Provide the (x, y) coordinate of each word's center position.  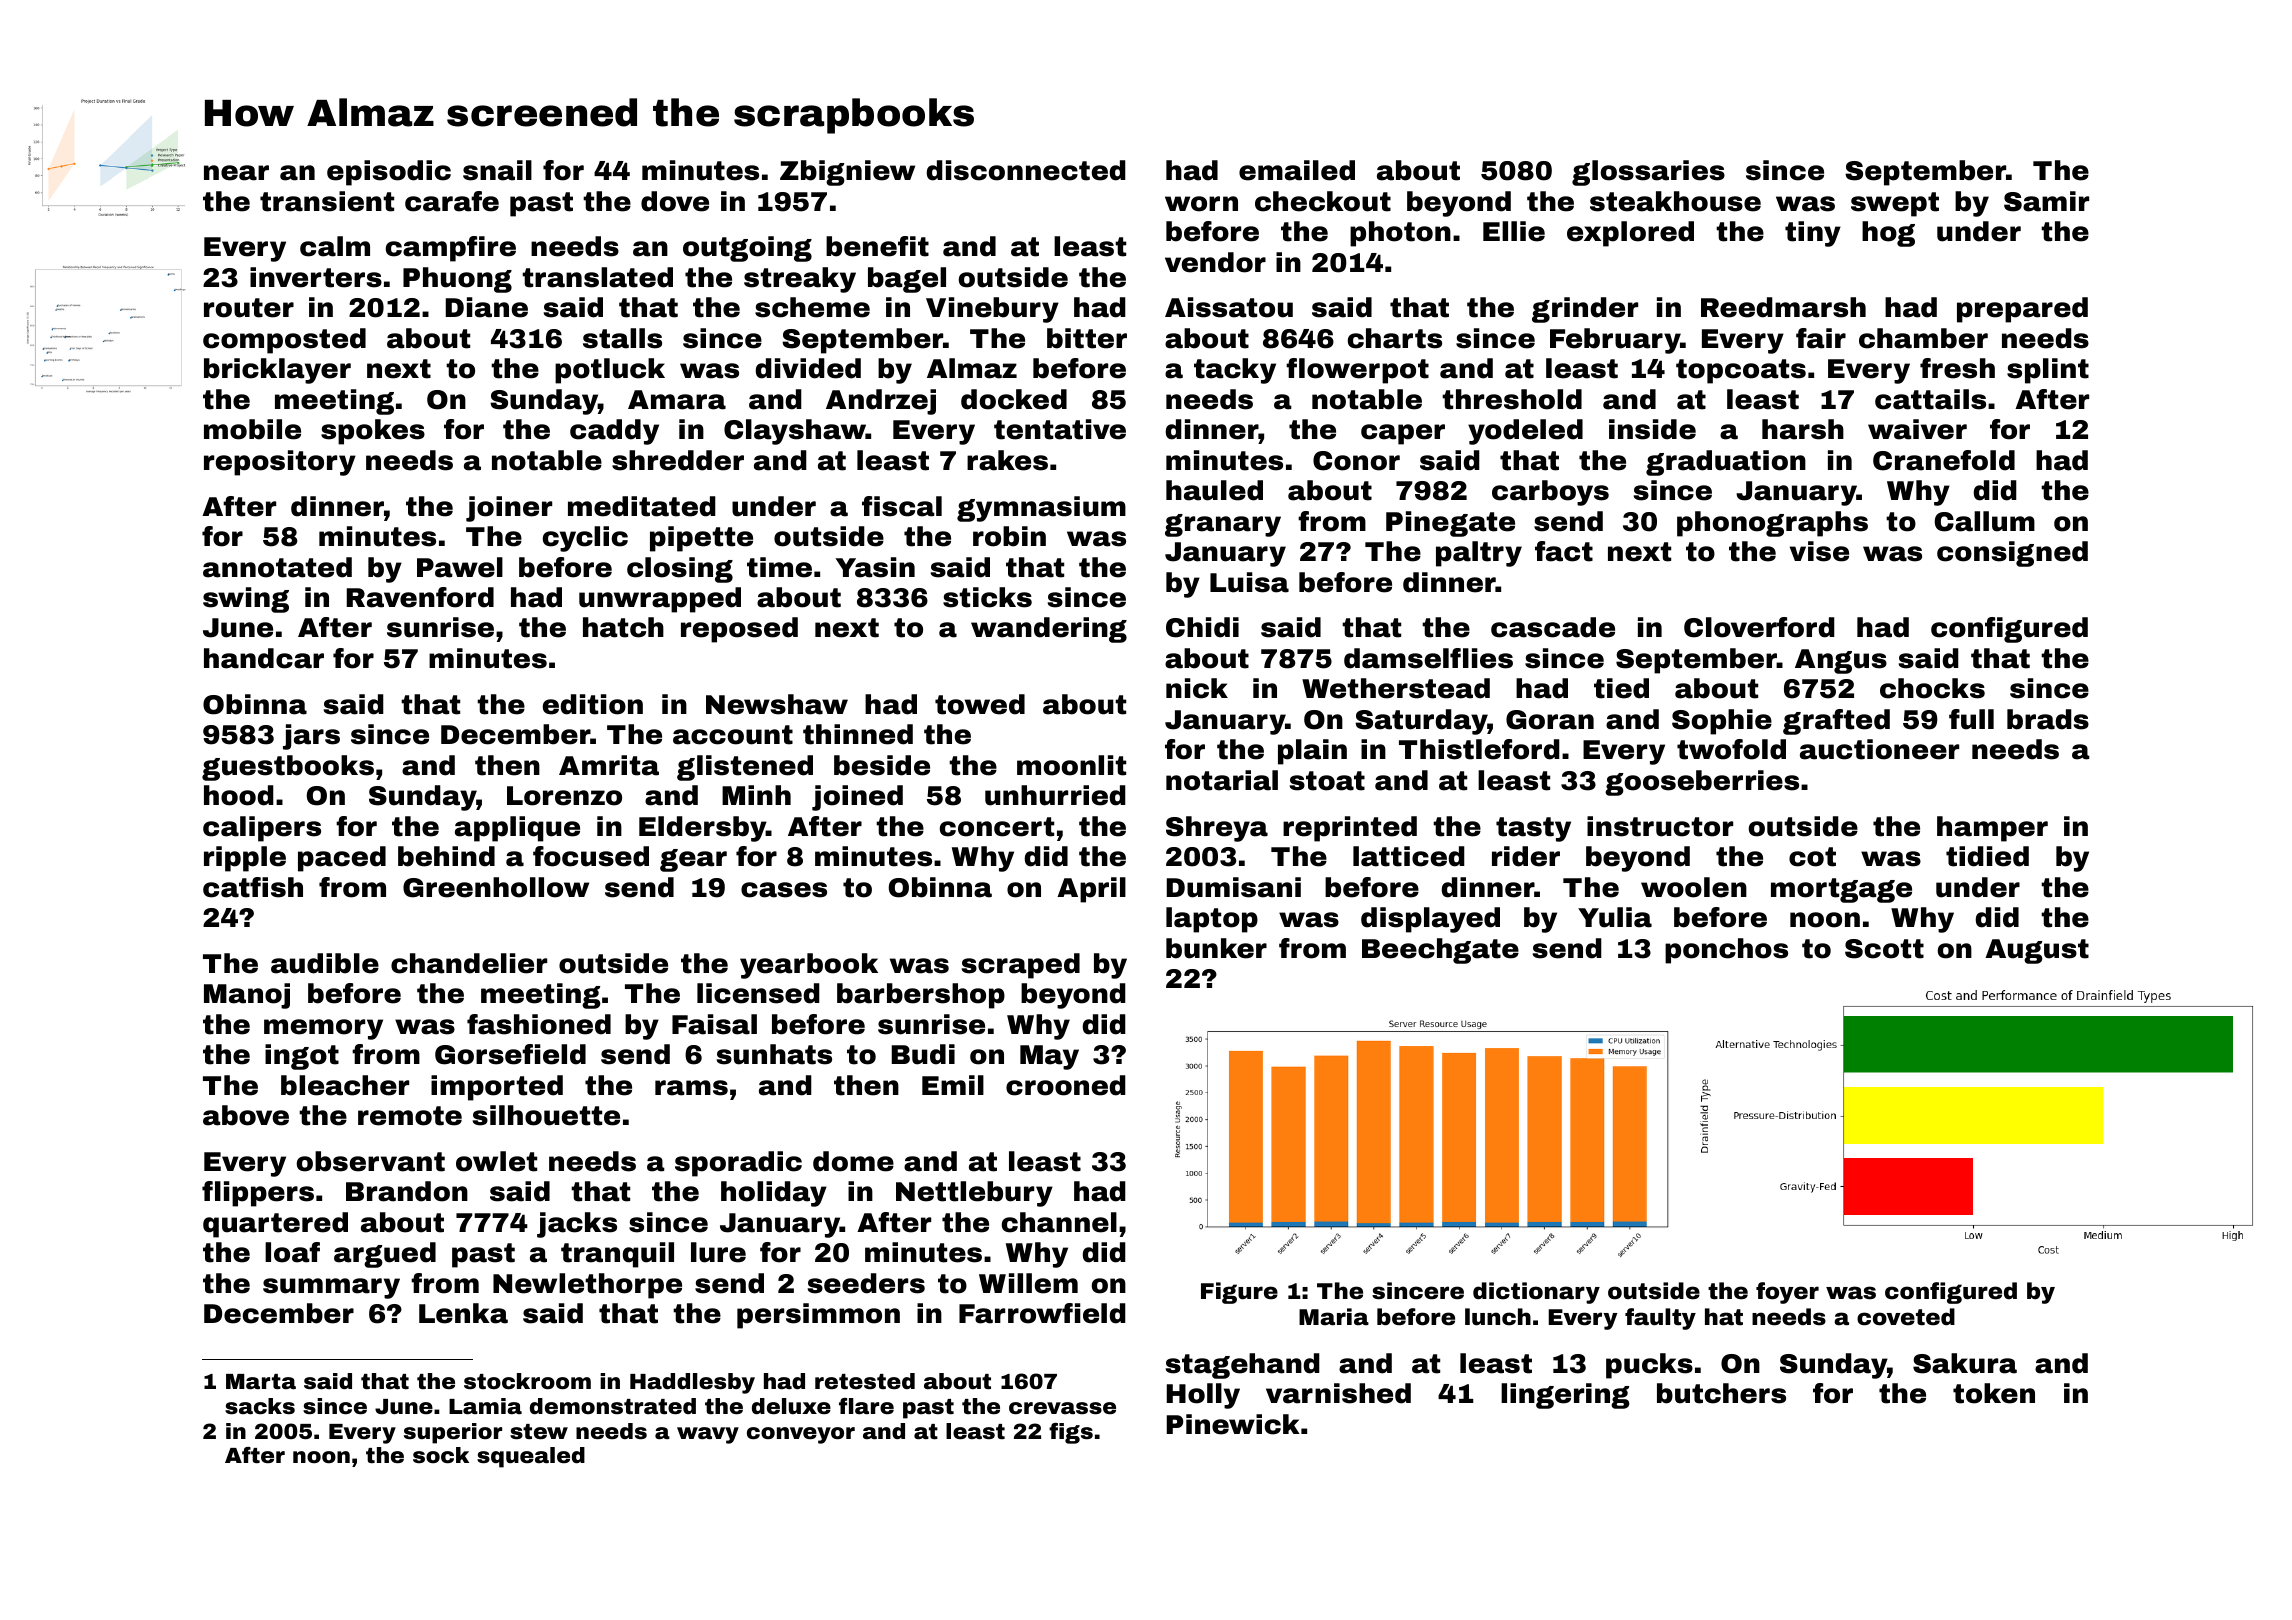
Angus (1841, 661)
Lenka (463, 1313)
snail (497, 170)
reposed (739, 630)
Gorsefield (510, 1054)
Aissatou (1229, 307)
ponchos (1726, 951)
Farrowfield (1042, 1313)
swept (1895, 204)
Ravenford (420, 597)
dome (853, 1161)
